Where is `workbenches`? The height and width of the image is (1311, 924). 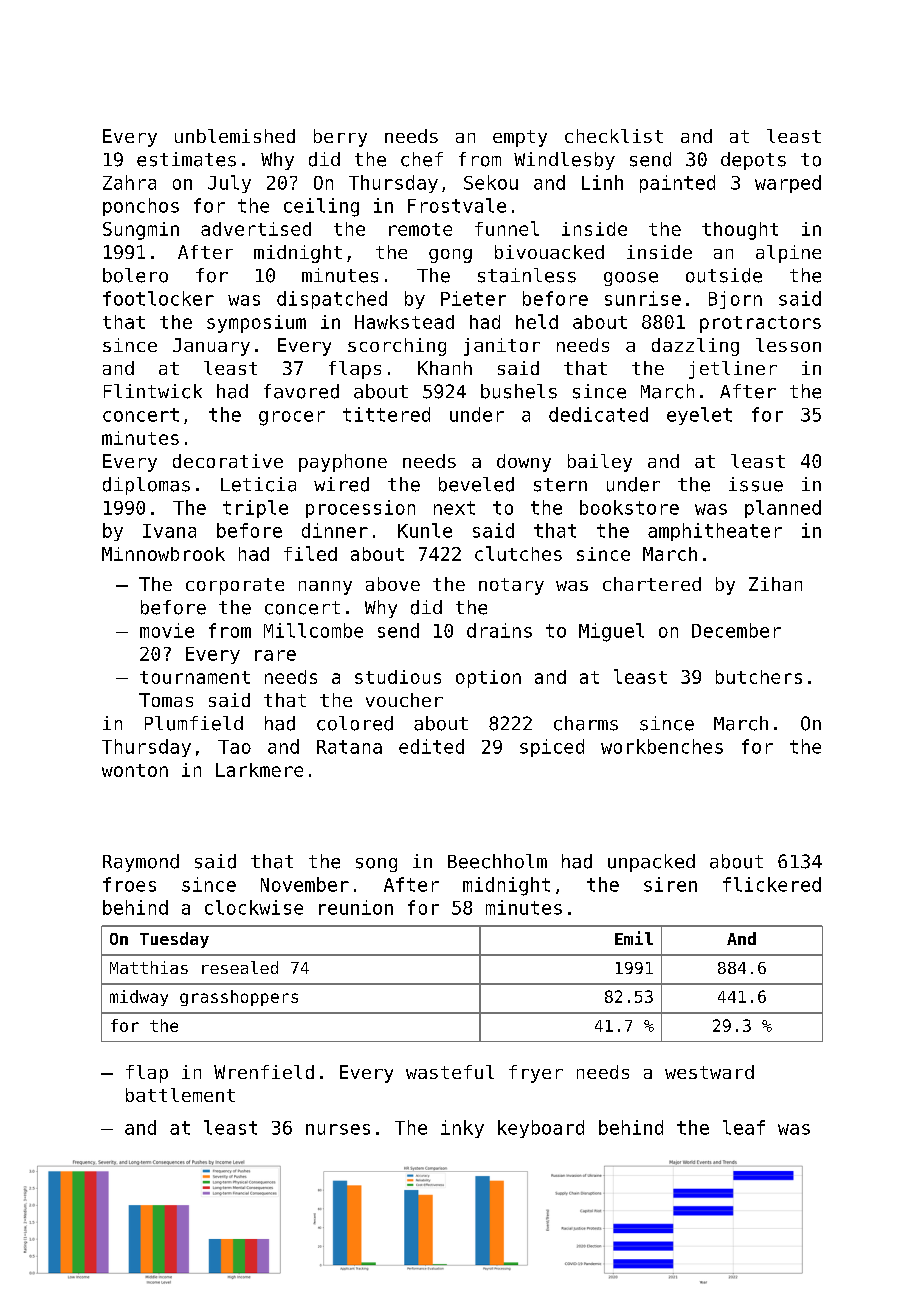
workbenches is located at coordinates (662, 746).
